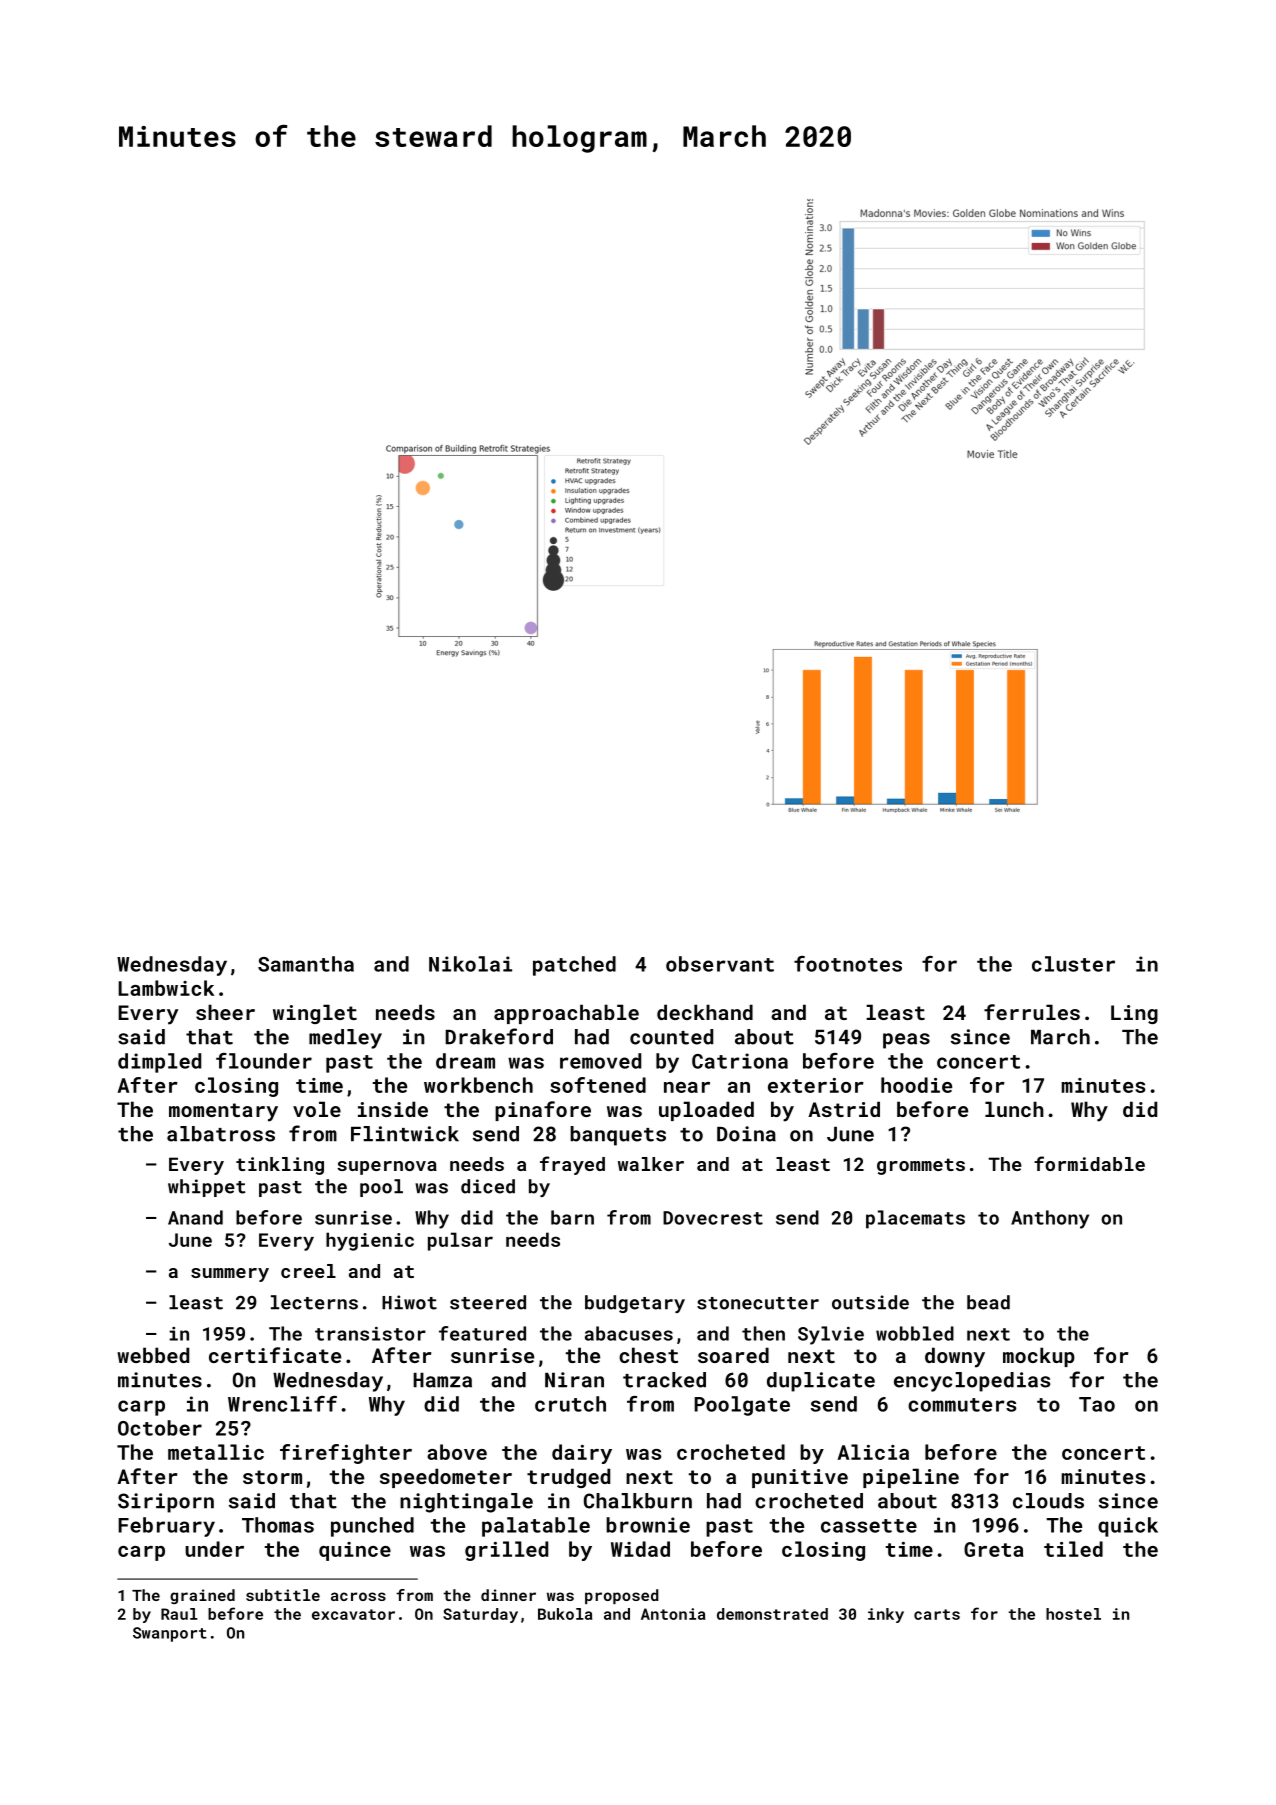  What do you see at coordinates (216, 1452) in the screenshot?
I see `metallic` at bounding box center [216, 1452].
